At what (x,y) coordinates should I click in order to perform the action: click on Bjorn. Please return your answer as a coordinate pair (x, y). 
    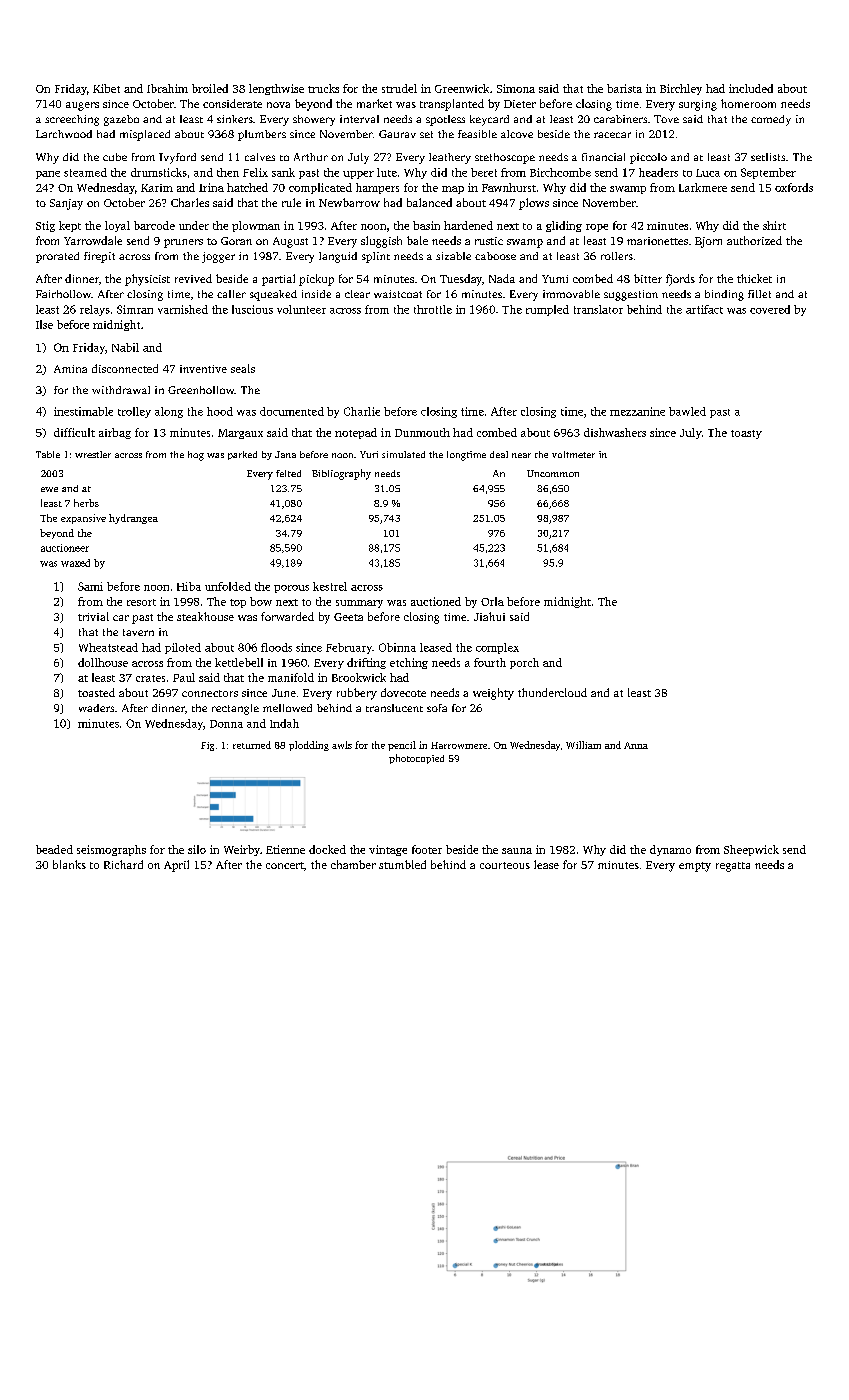
    Looking at the image, I should click on (708, 242).
